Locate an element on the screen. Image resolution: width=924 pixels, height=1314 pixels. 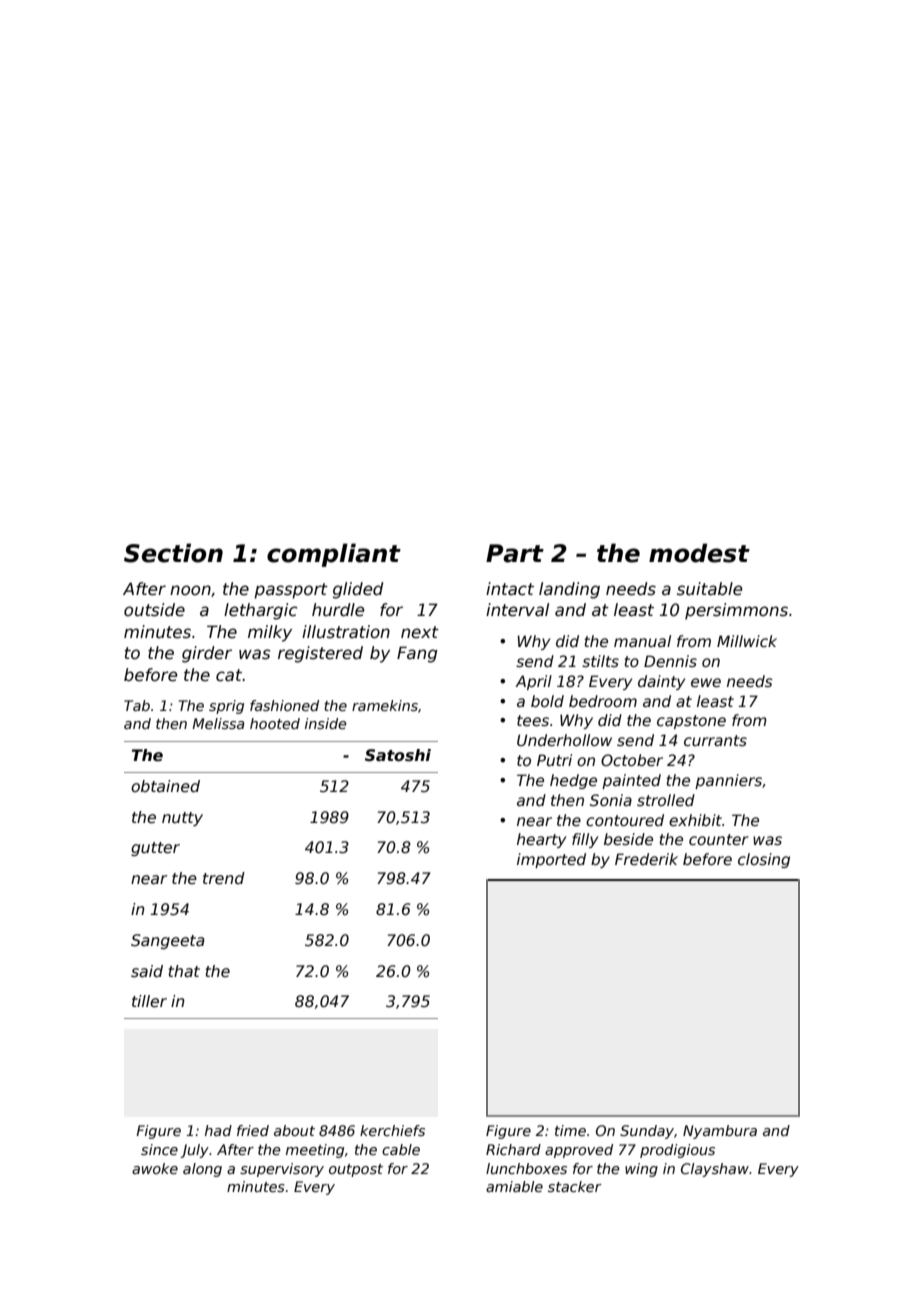
compliant is located at coordinates (334, 555).
